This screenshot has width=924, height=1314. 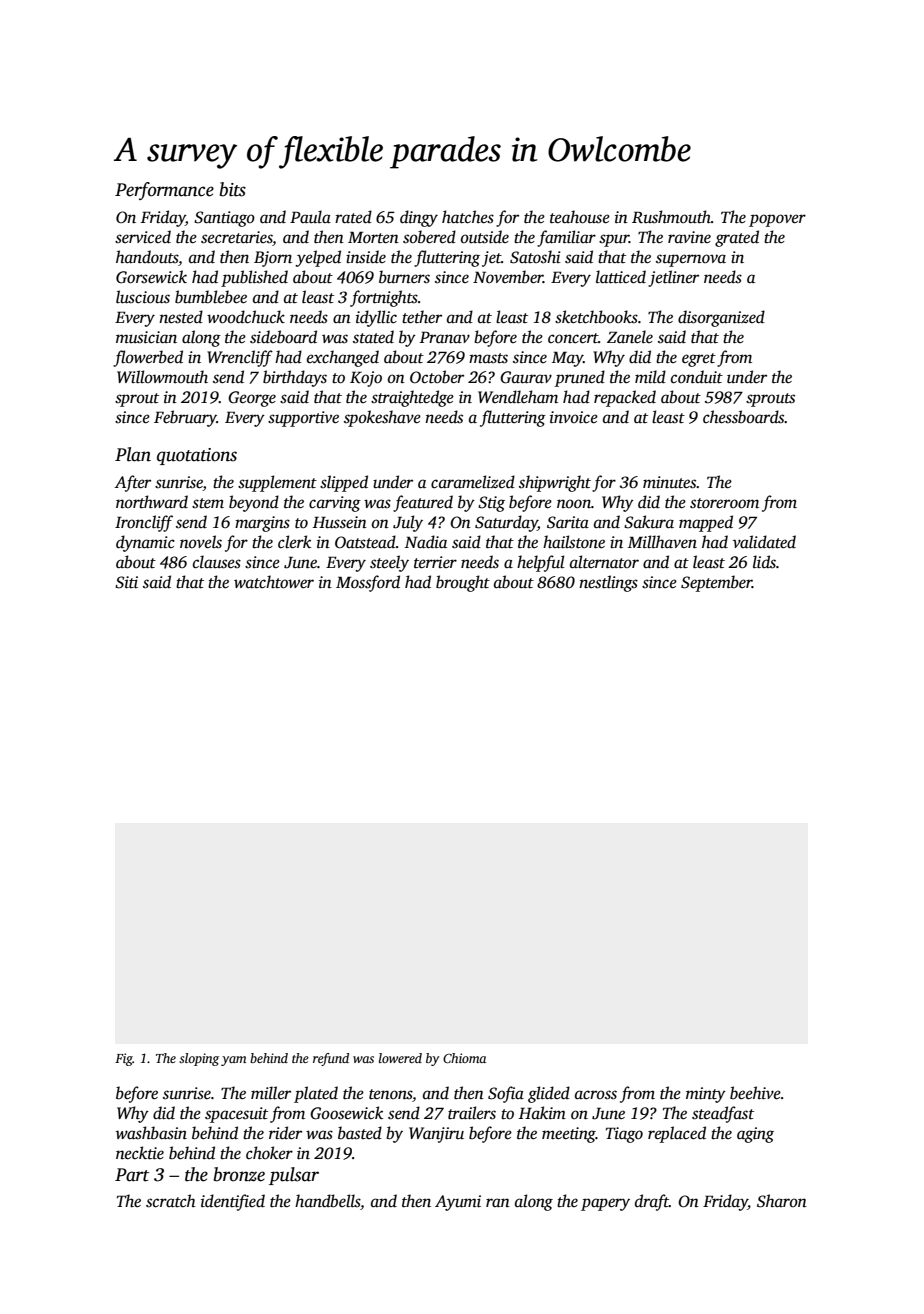 I want to click on chessboards, so click(x=744, y=417).
